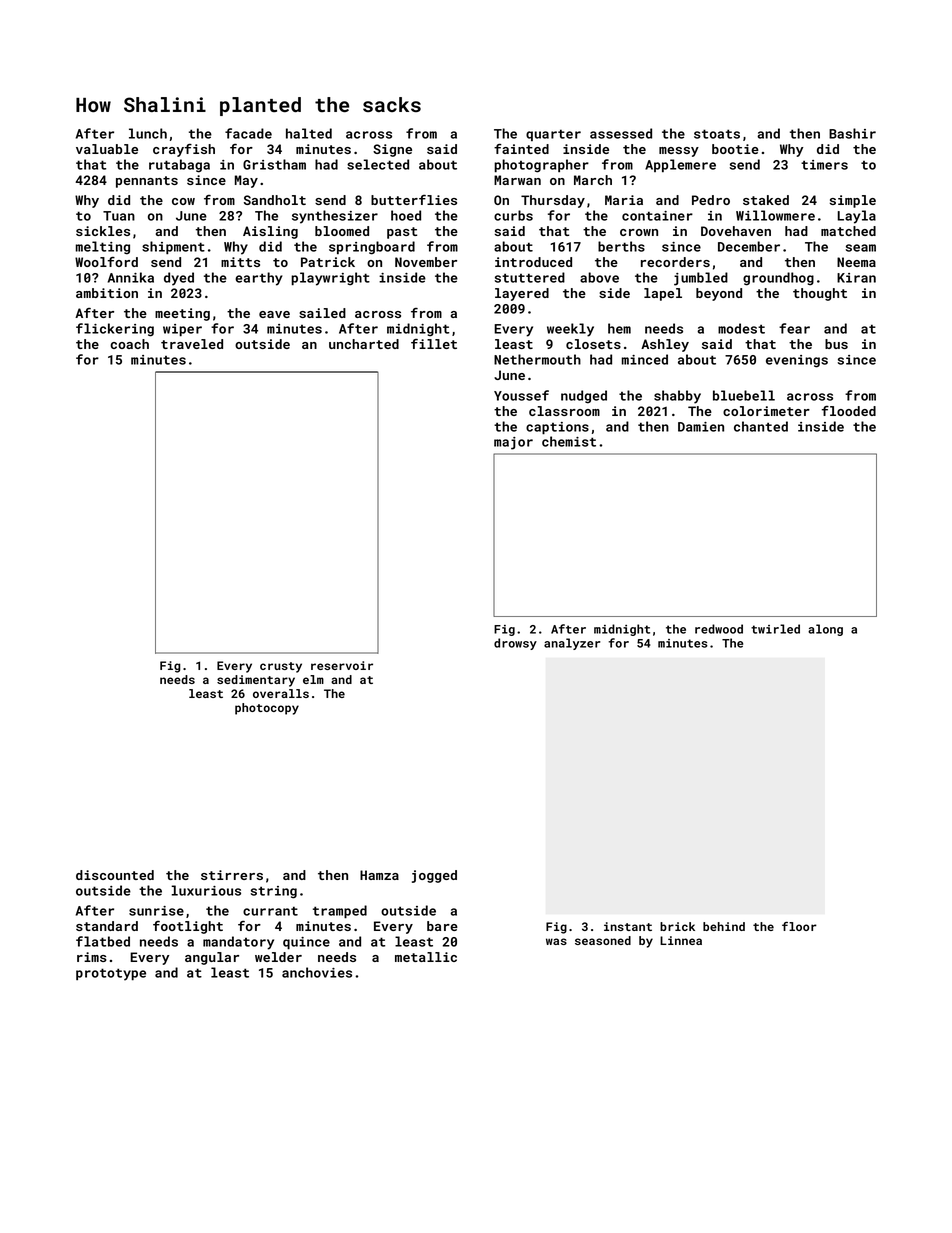  What do you see at coordinates (267, 709) in the screenshot?
I see `photocopy` at bounding box center [267, 709].
